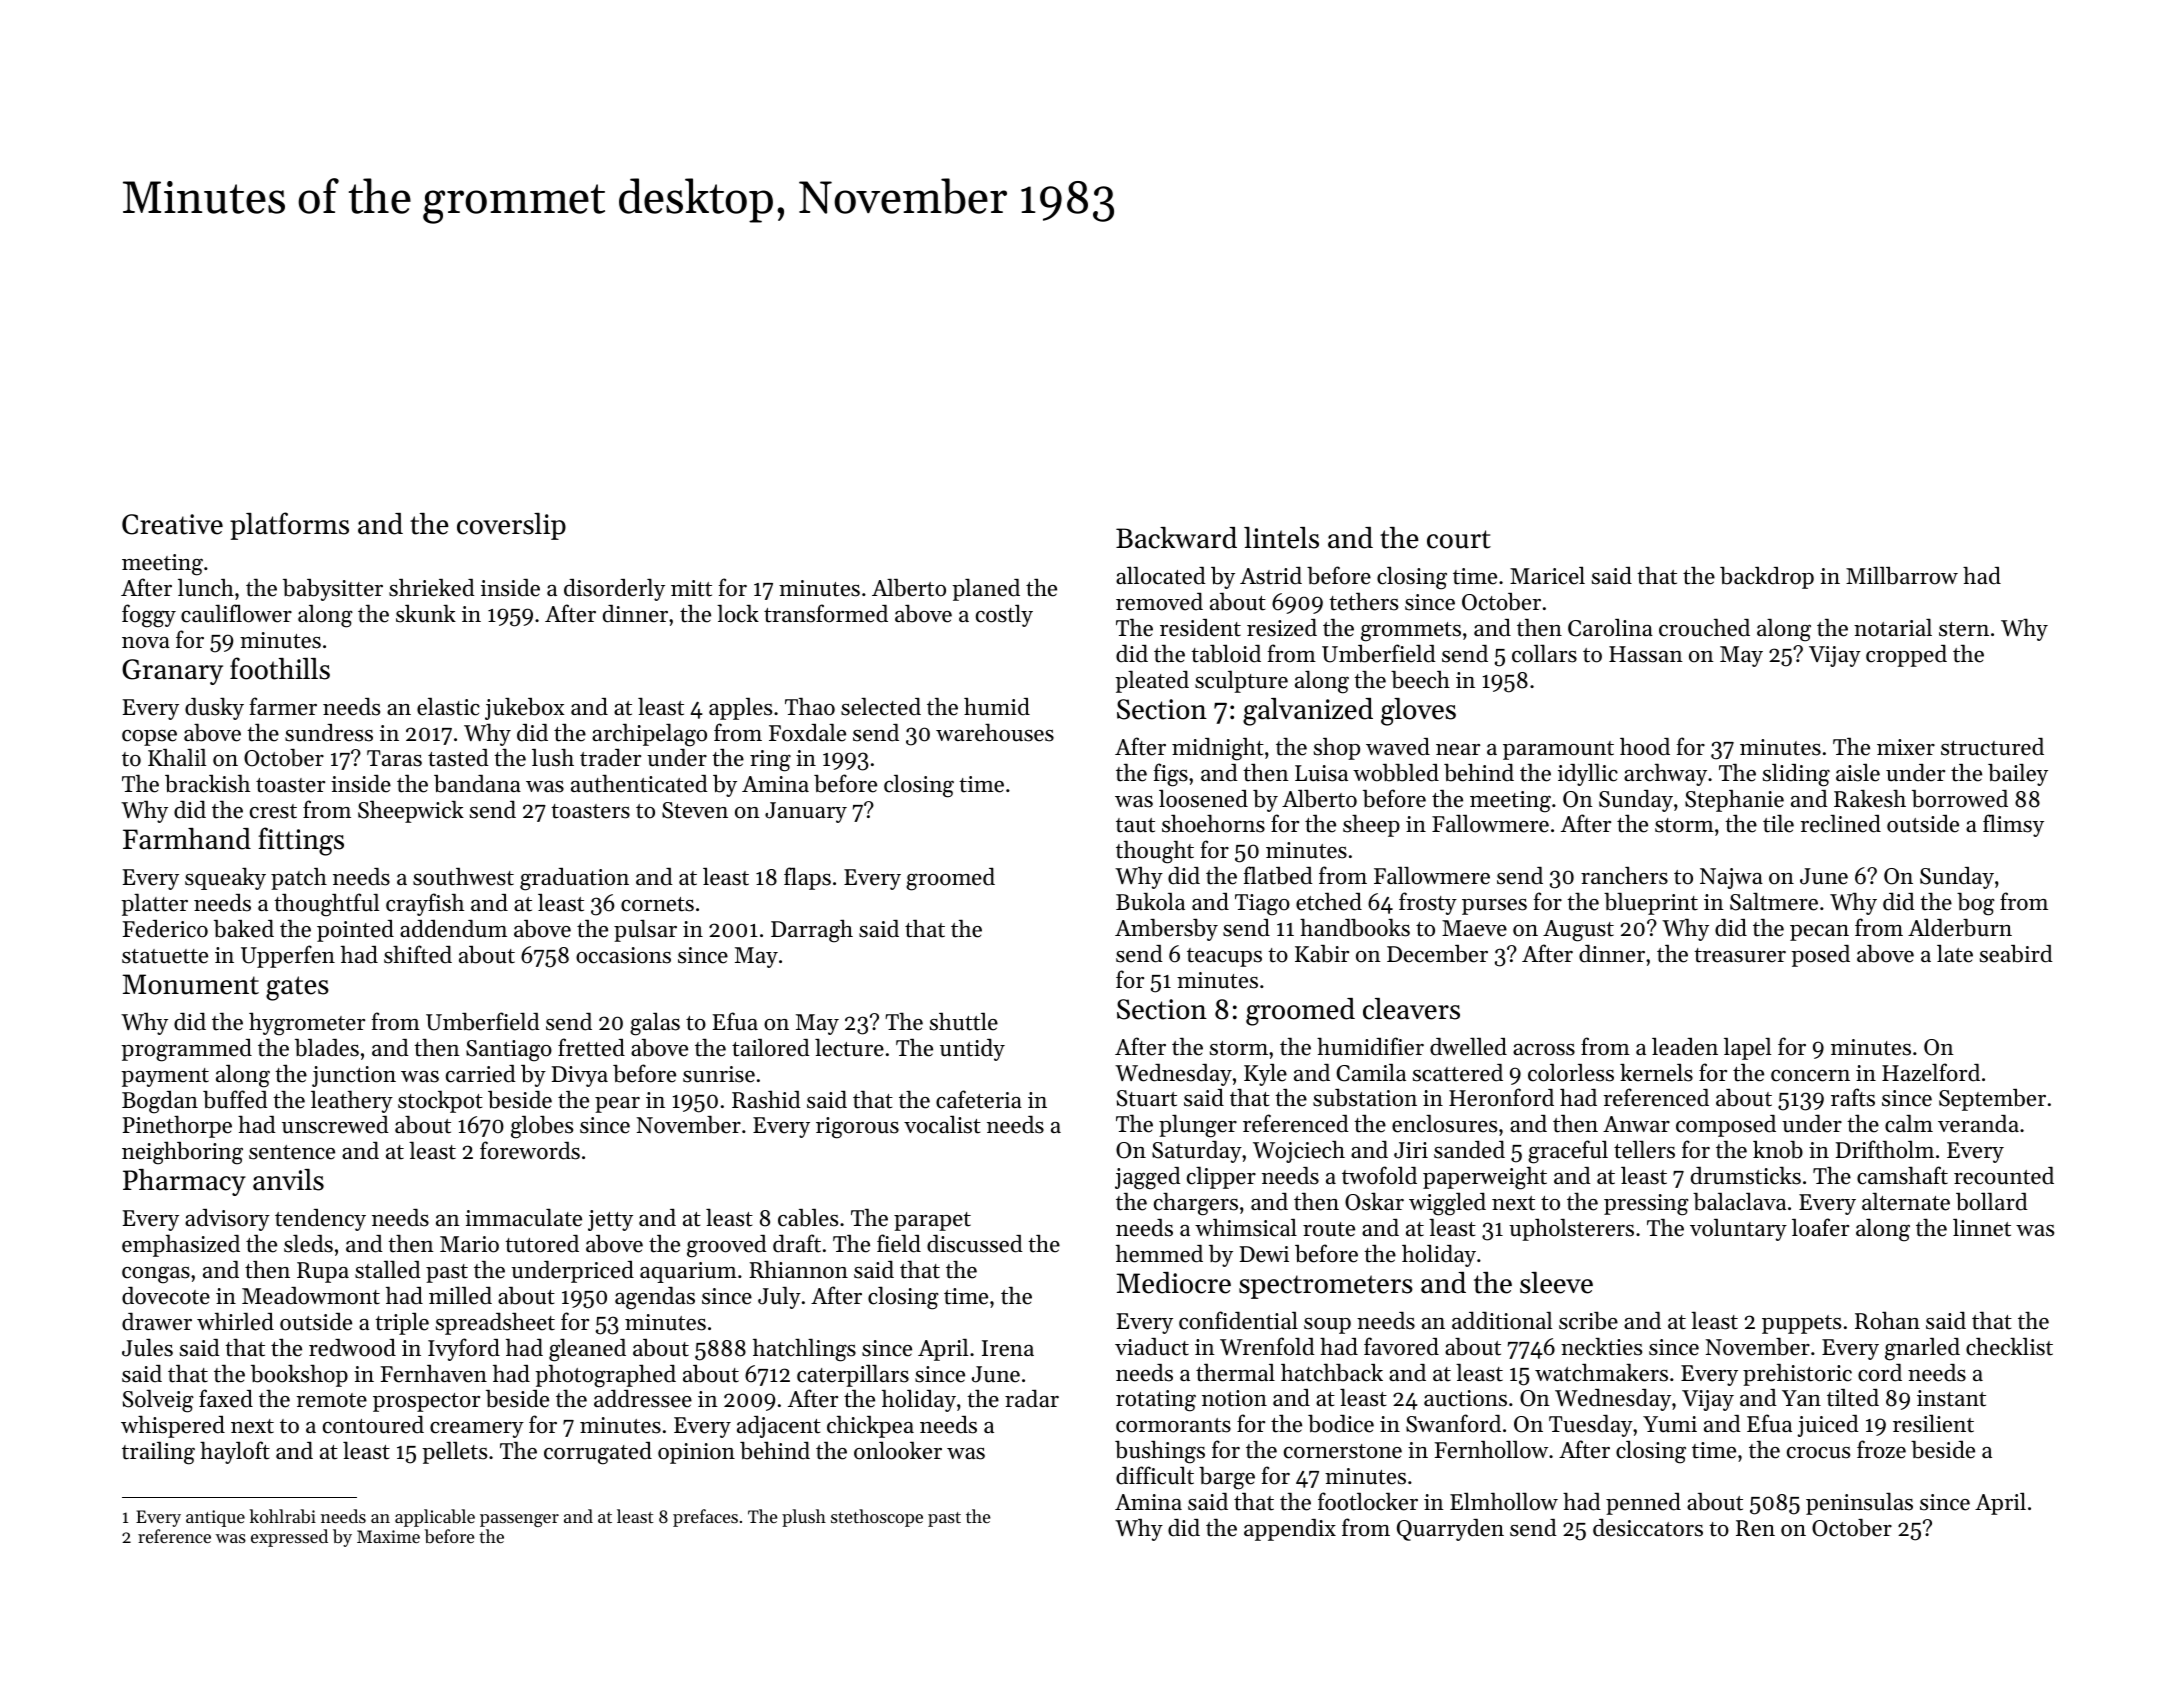  Describe the element at coordinates (289, 526) in the image. I see `platforms` at that location.
